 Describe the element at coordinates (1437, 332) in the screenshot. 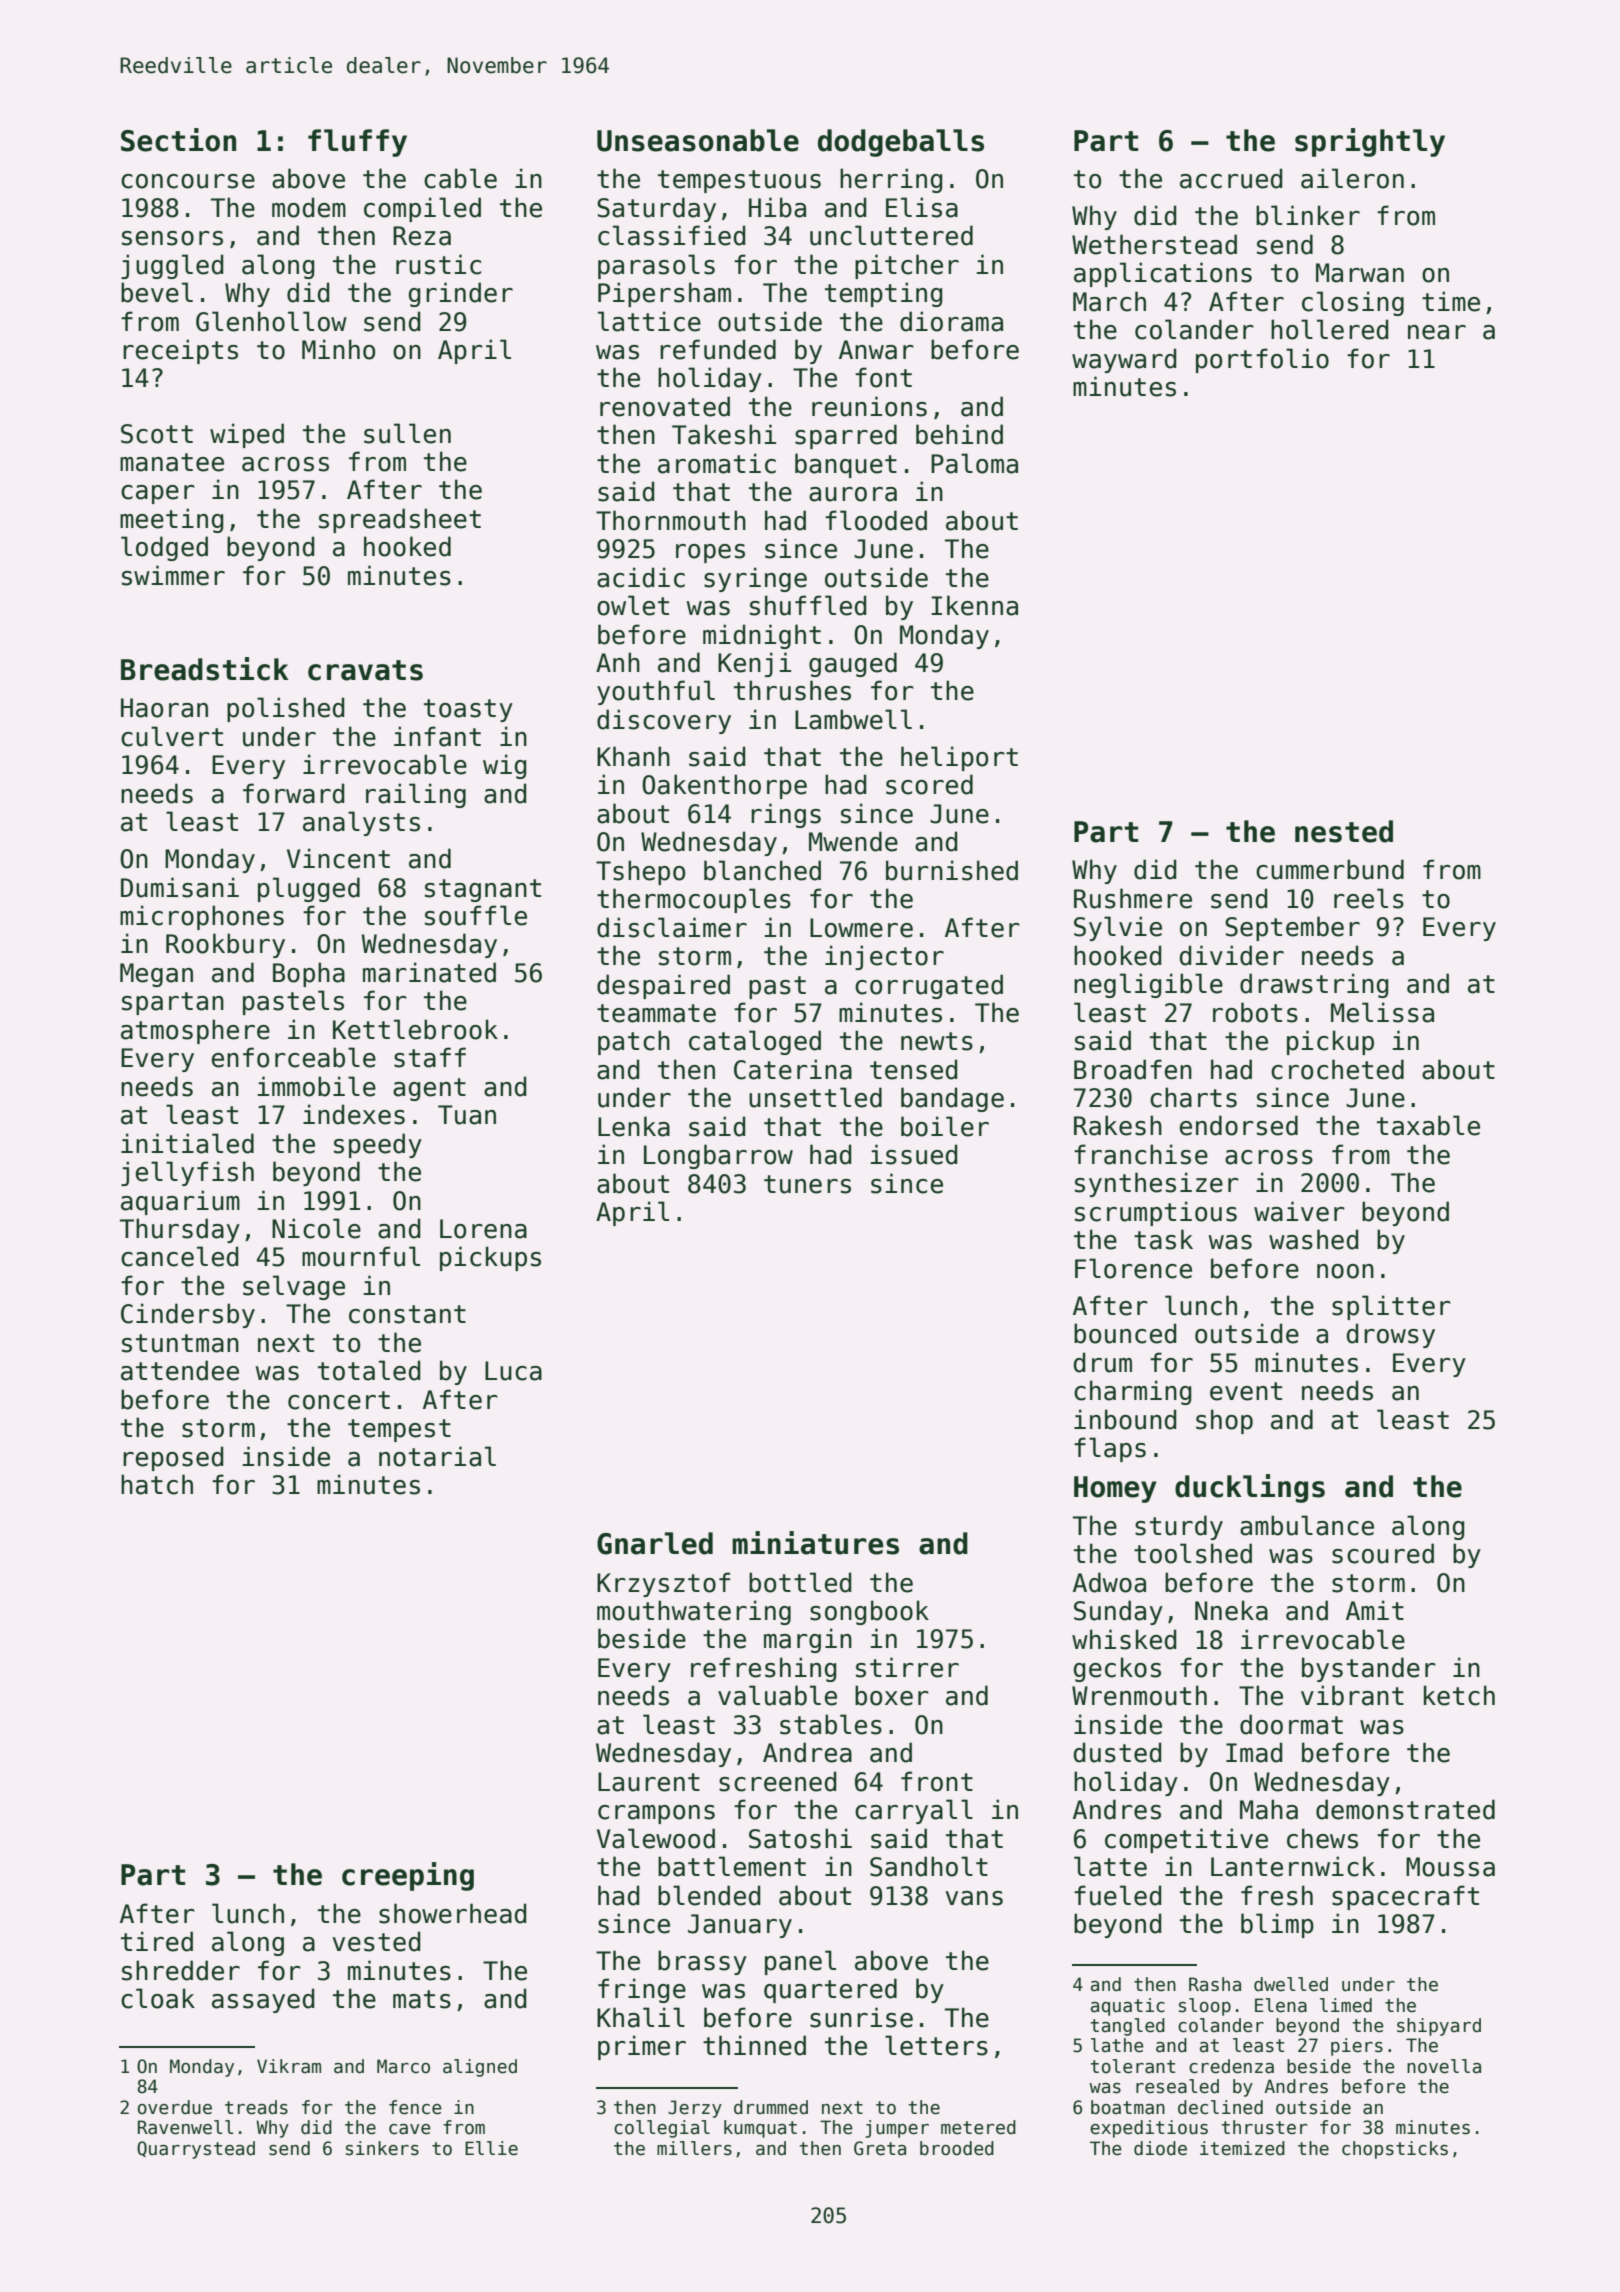

I see `near` at that location.
